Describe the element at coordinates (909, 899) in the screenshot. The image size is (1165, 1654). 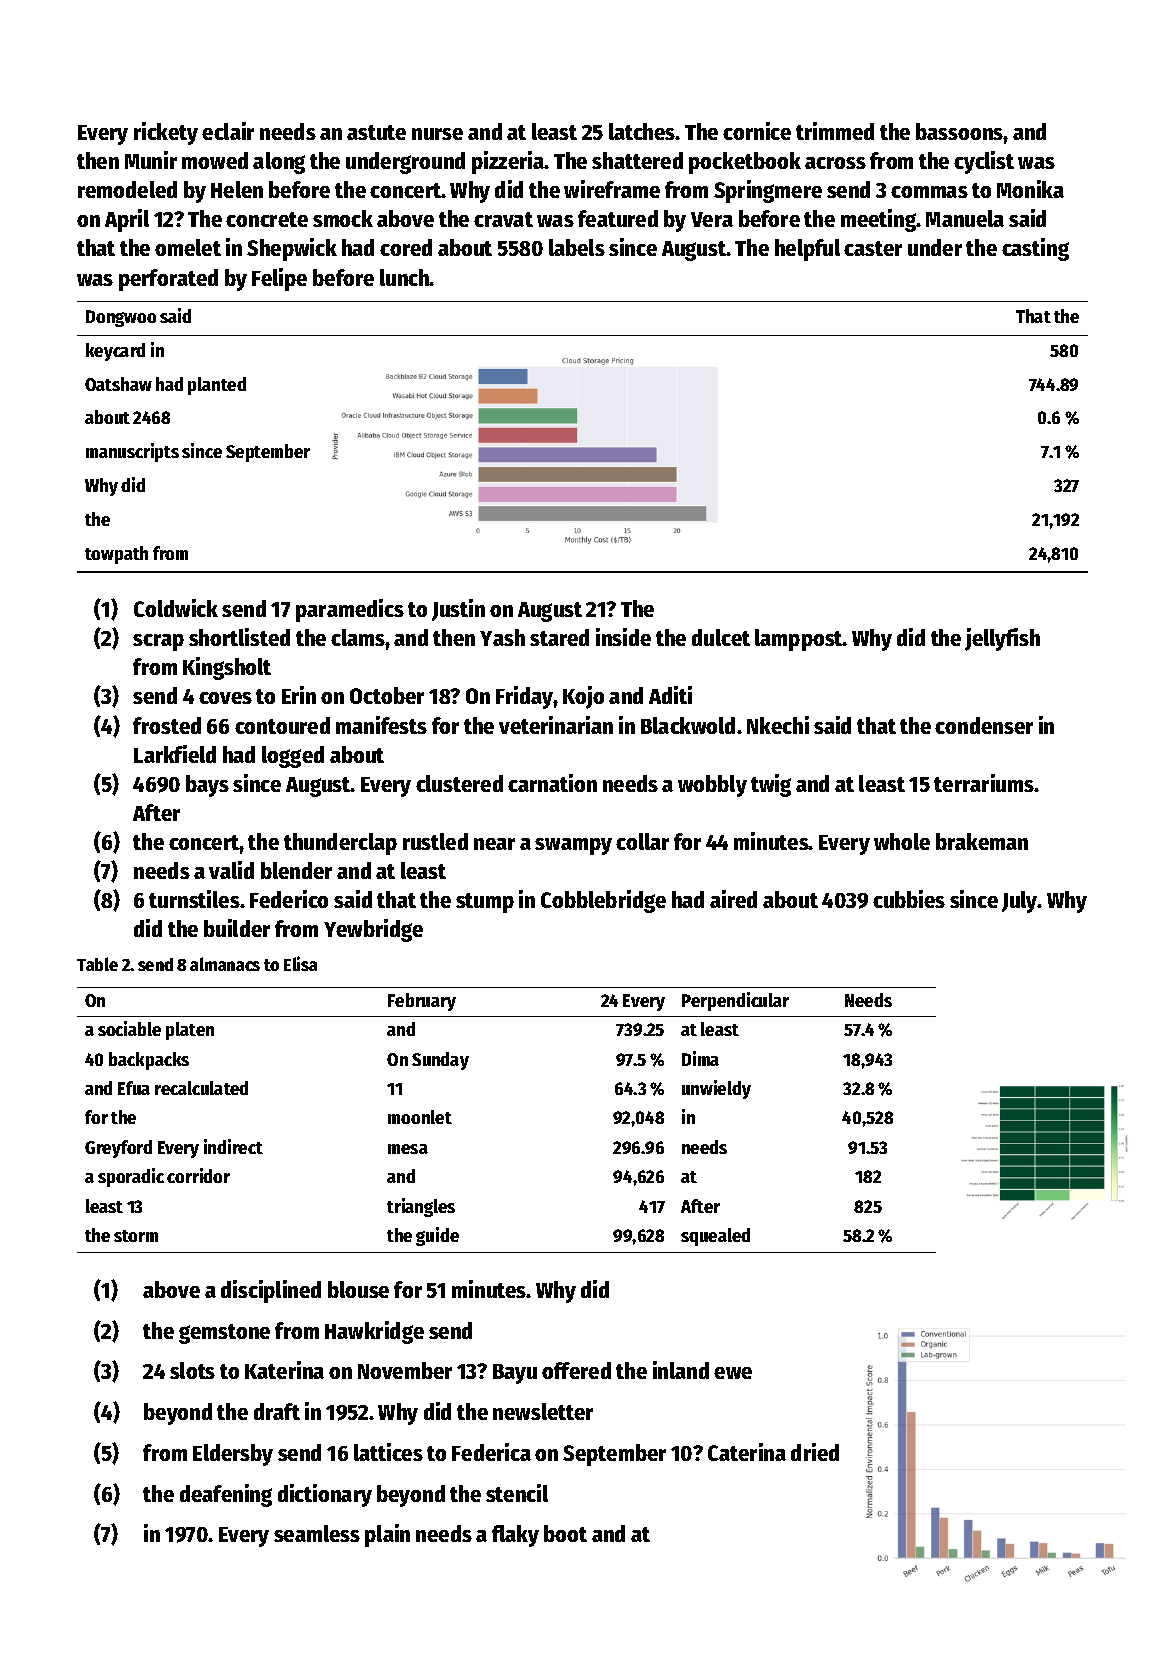
I see `cubbies` at that location.
